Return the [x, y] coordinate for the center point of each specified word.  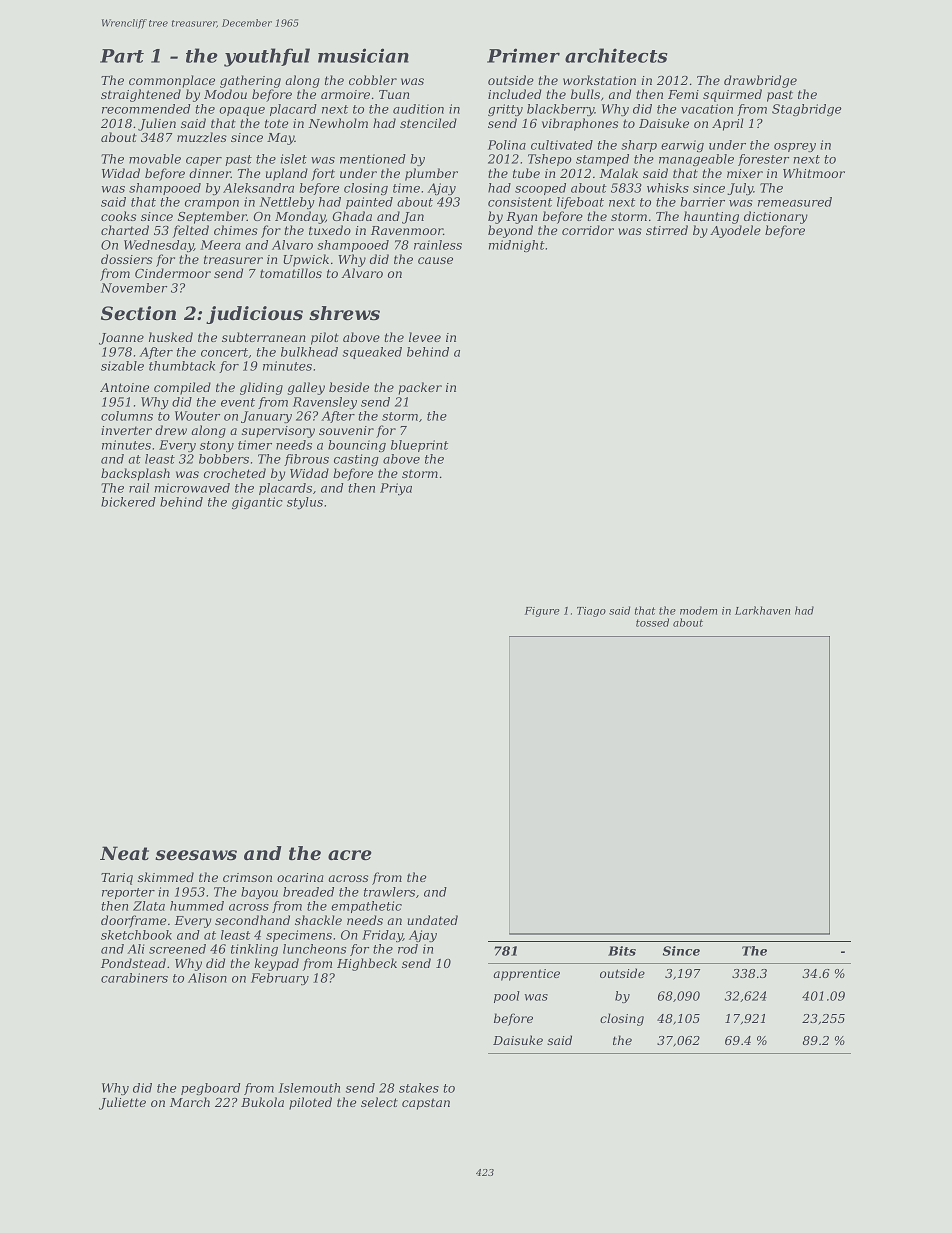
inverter [126, 430]
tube [526, 173]
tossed [652, 622]
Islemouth [309, 1088]
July [740, 189]
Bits [622, 951]
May [281, 139]
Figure [542, 612]
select [379, 1102]
